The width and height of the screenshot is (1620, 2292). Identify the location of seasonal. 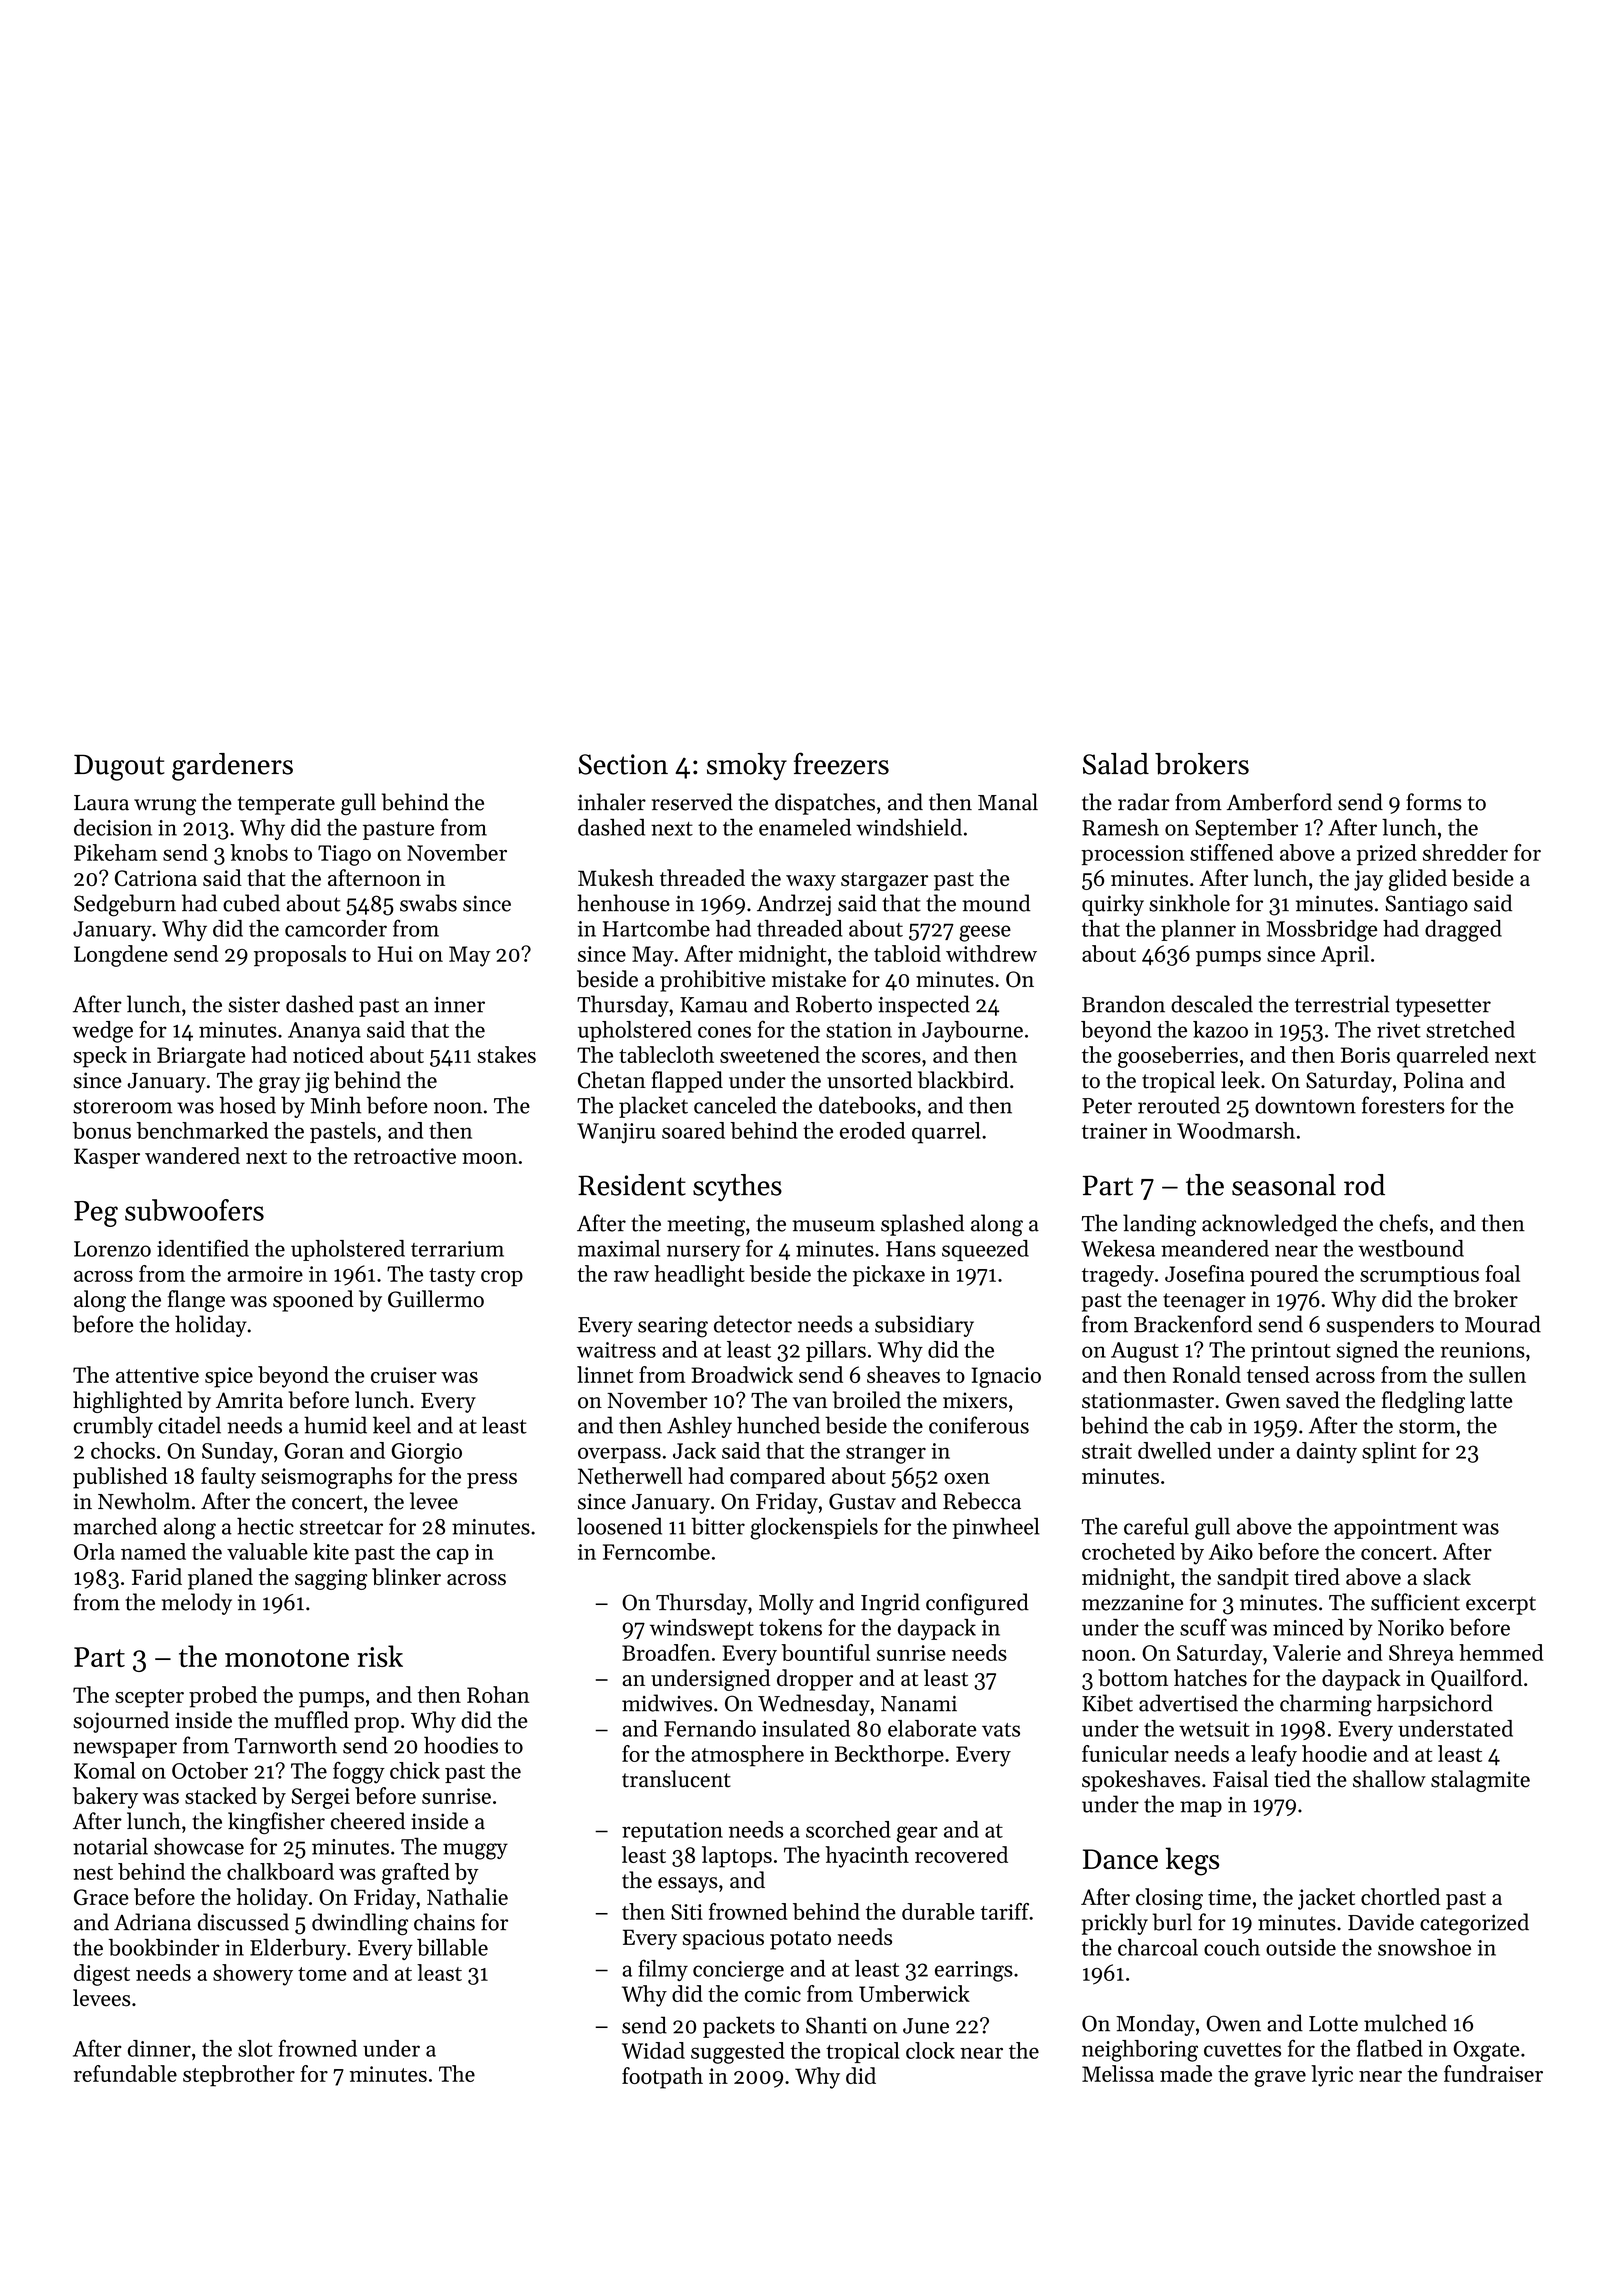
(1284, 1185).
